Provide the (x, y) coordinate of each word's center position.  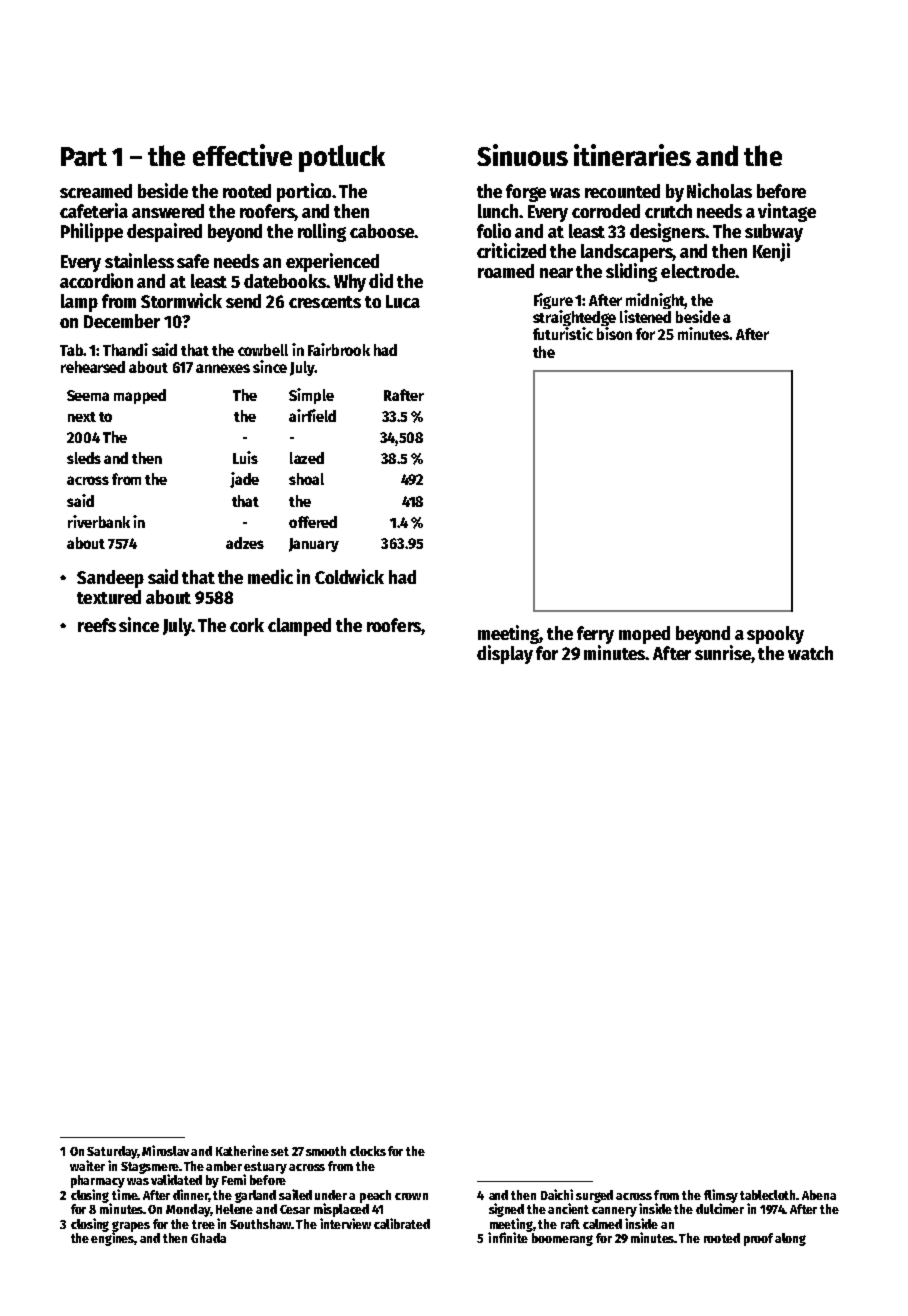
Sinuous (522, 155)
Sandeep (110, 579)
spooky (775, 635)
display (505, 654)
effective (242, 155)
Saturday (112, 1152)
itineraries (632, 155)
